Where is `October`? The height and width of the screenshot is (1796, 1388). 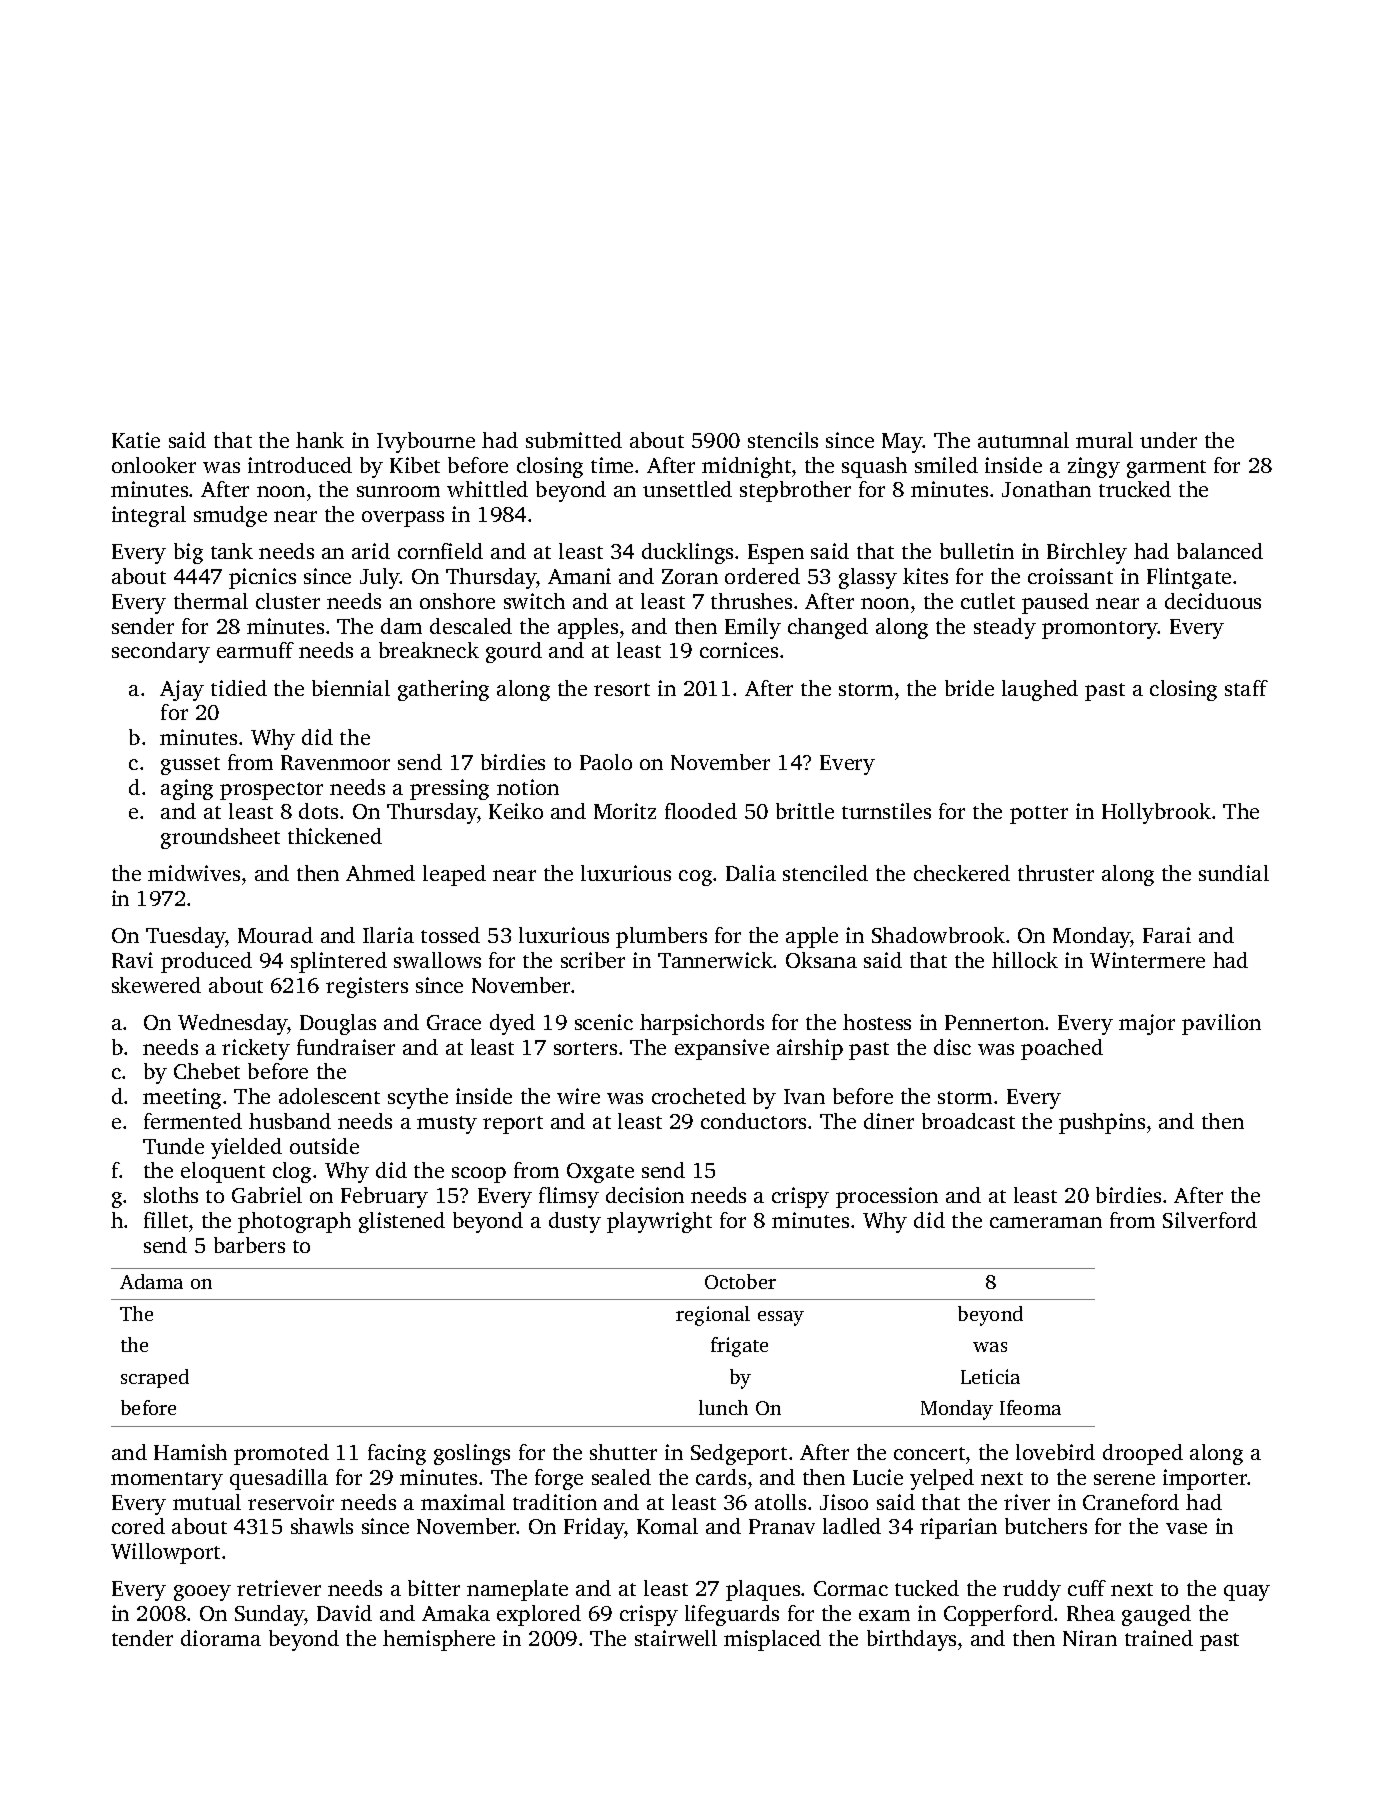 October is located at coordinates (740, 1281).
